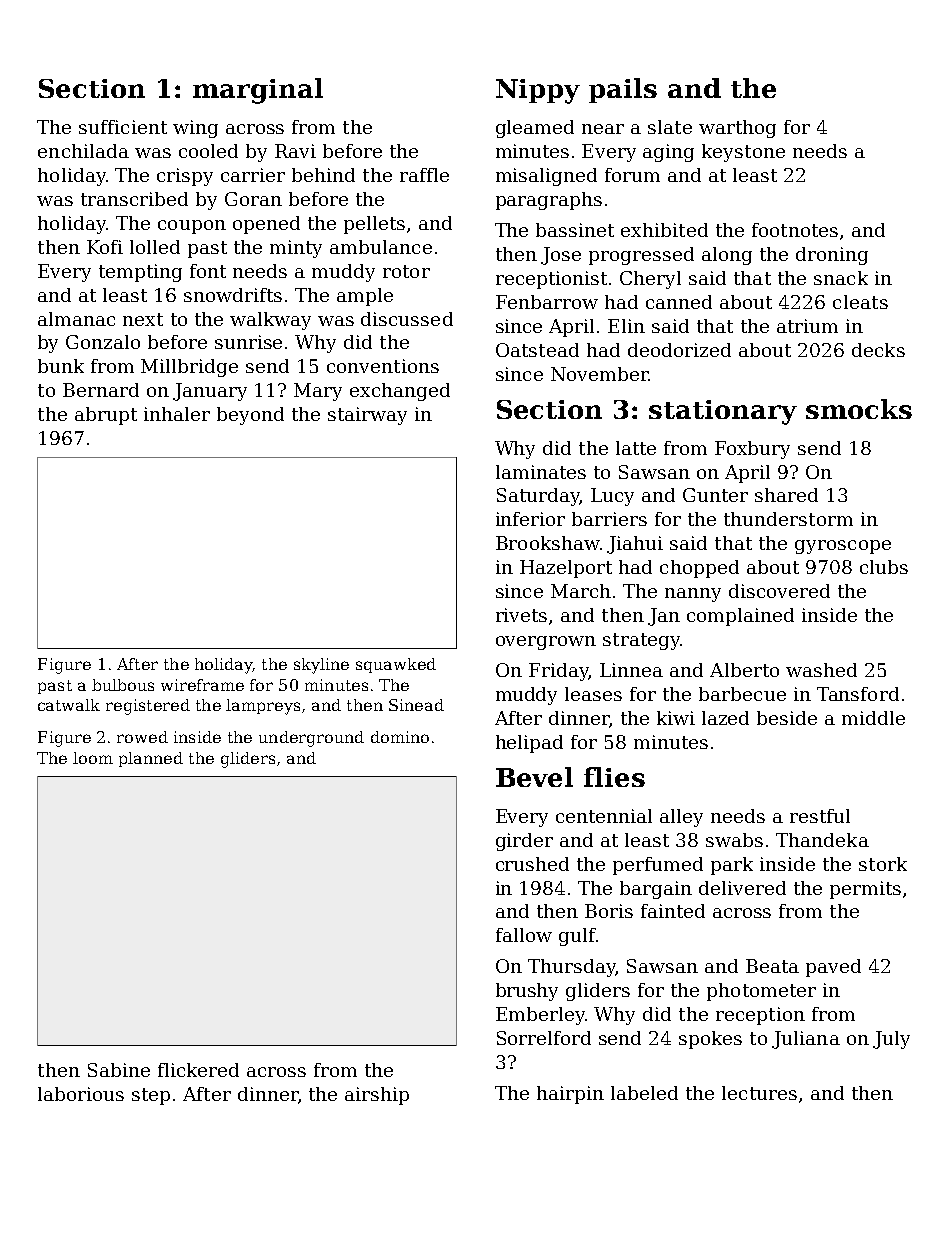 The width and height of the screenshot is (952, 1233). Describe the element at coordinates (537, 350) in the screenshot. I see `Oatstead` at that location.
